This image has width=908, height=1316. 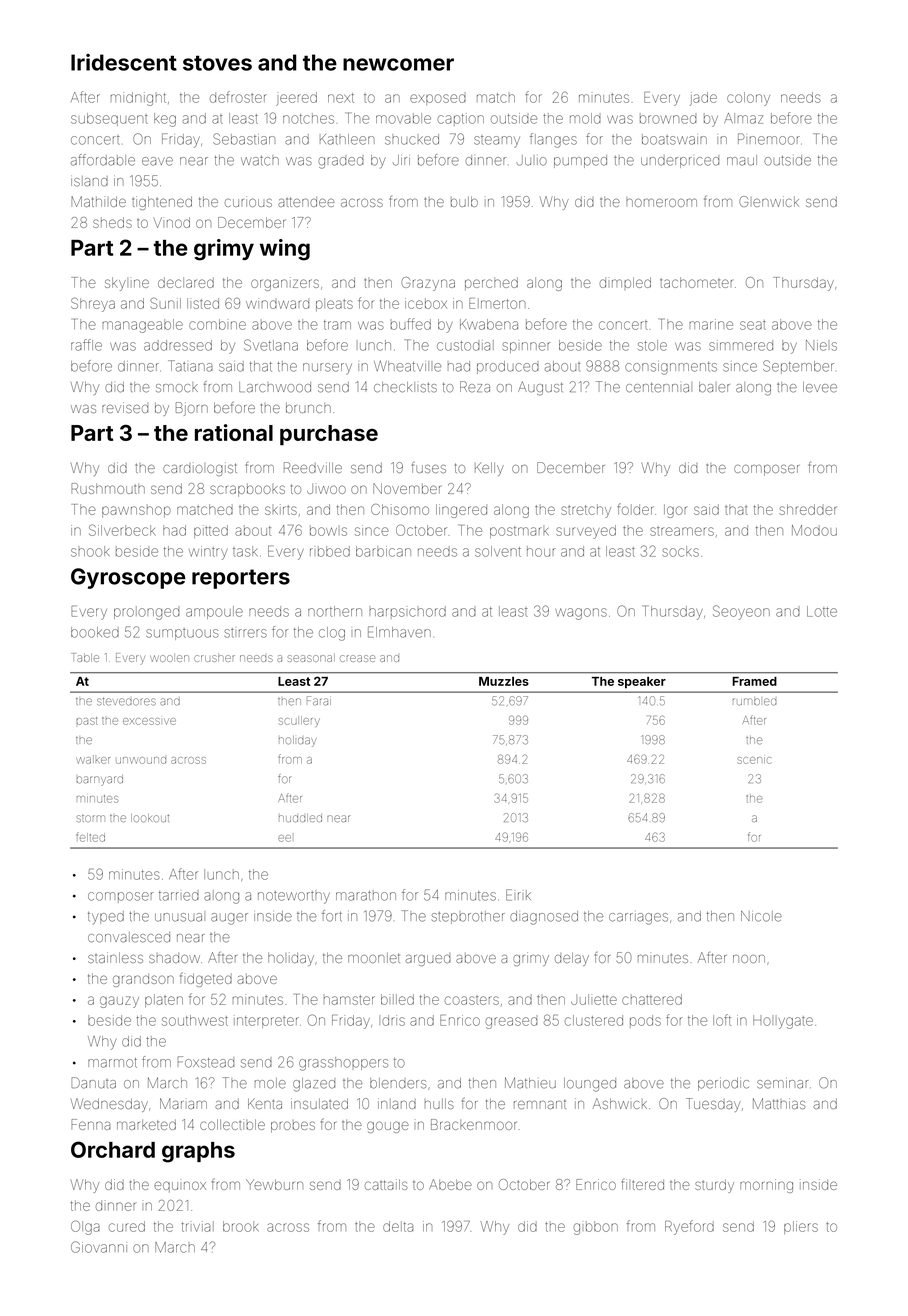 What do you see at coordinates (769, 201) in the image?
I see `Glenwick` at bounding box center [769, 201].
